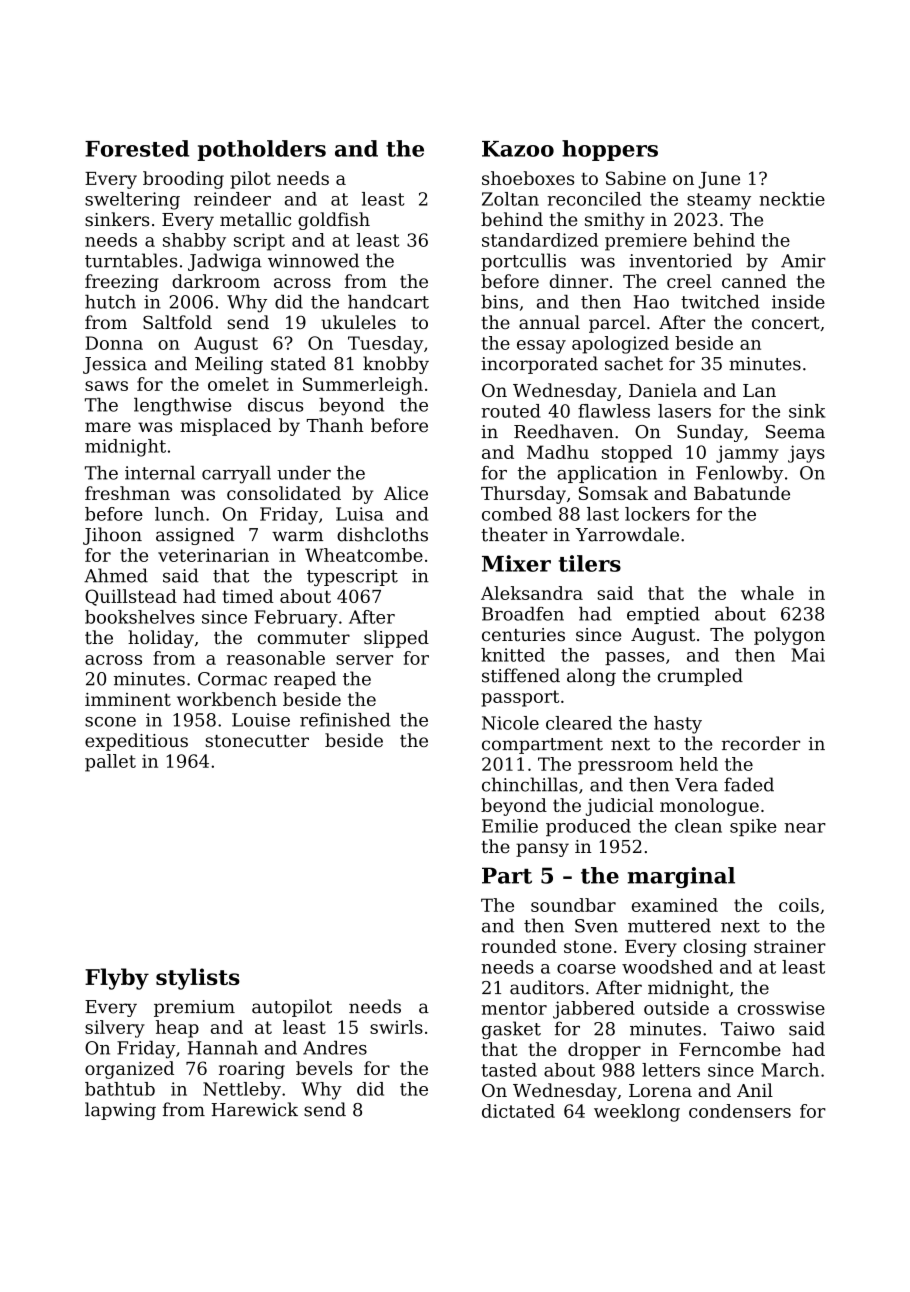 The height and width of the page is (1292, 910). Describe the element at coordinates (742, 493) in the page. I see `Babatunde` at that location.
